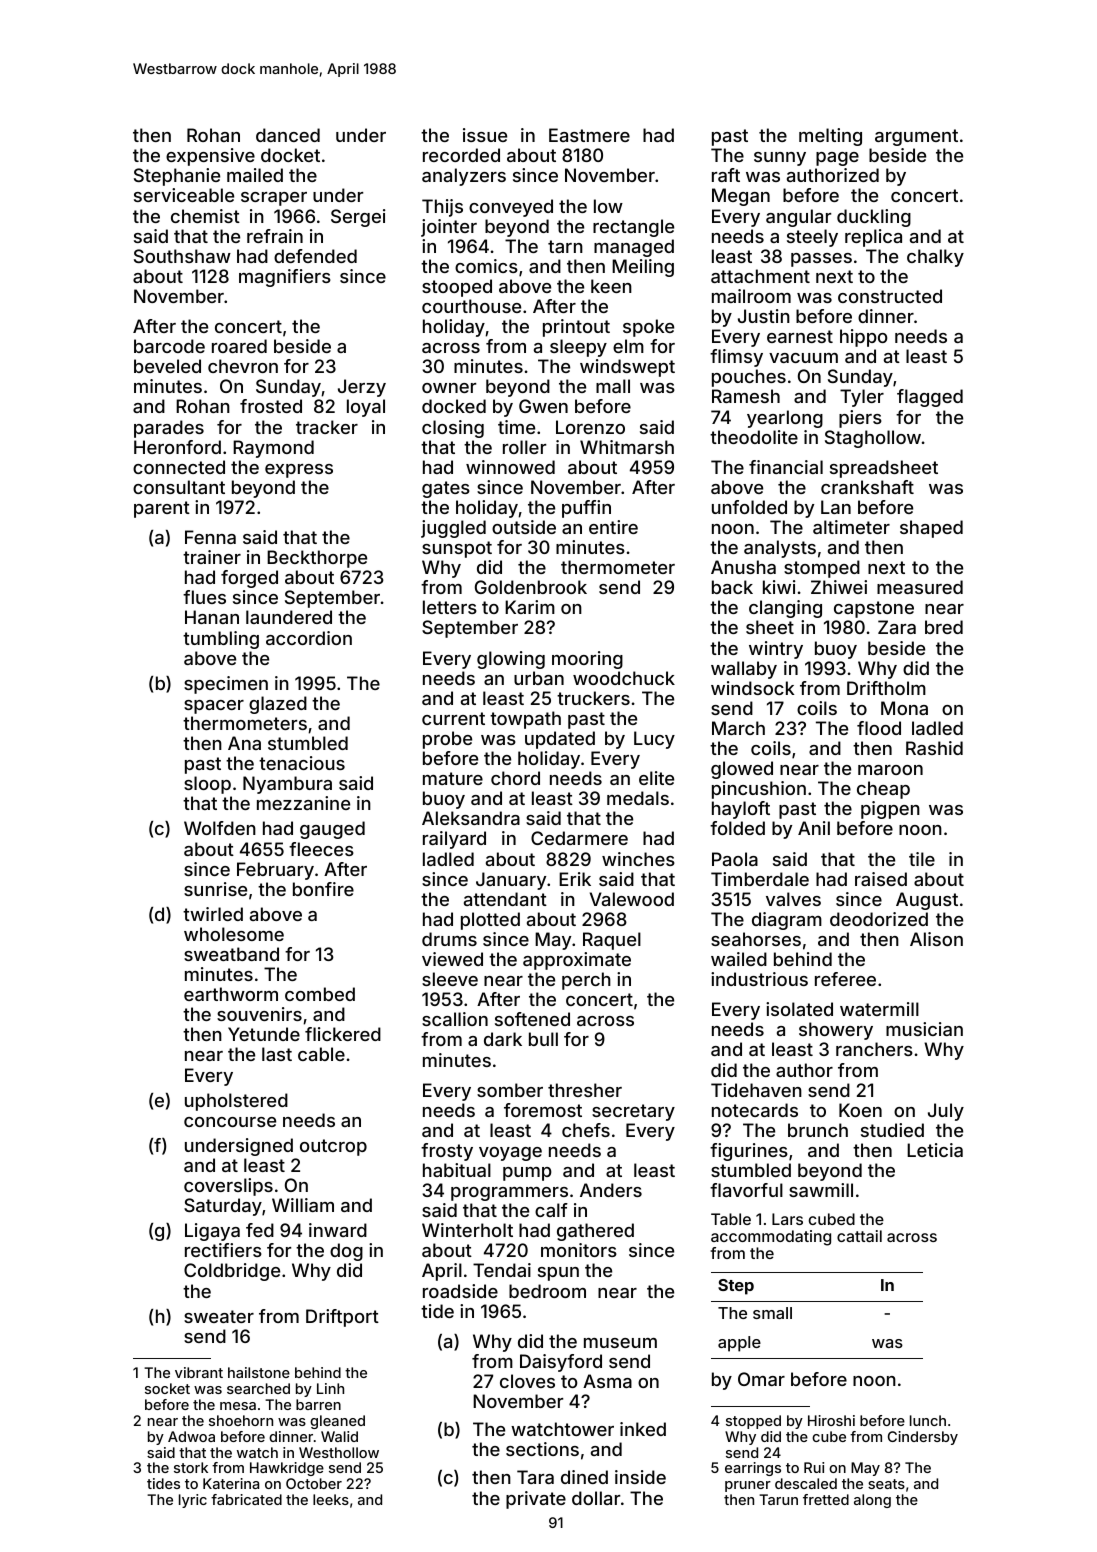  Describe the element at coordinates (874, 1049) in the page. I see `ranchers` at that location.
